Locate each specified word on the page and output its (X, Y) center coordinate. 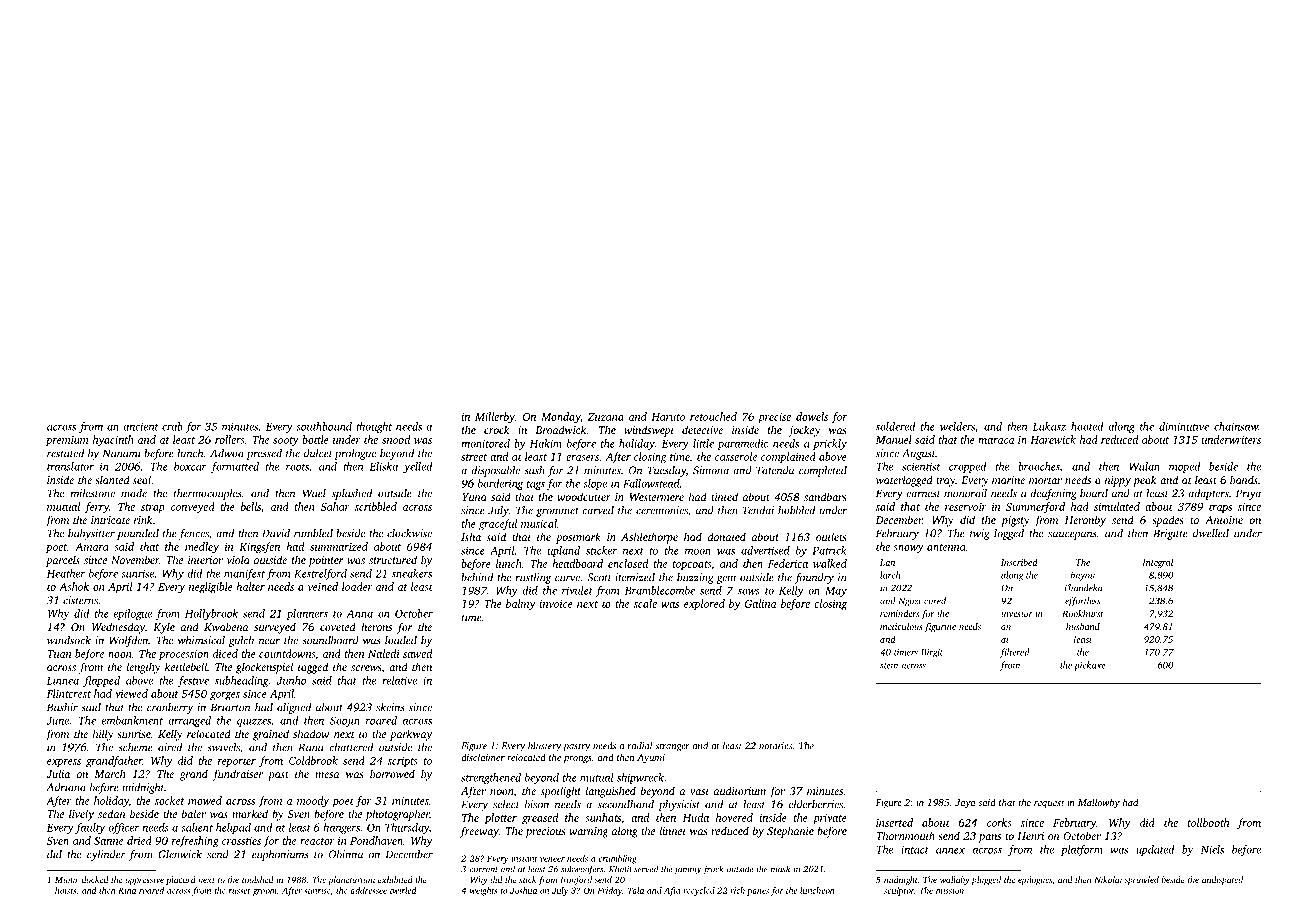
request (1049, 804)
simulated (1117, 506)
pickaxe (1090, 666)
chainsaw (1236, 426)
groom (265, 892)
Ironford (576, 880)
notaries (775, 746)
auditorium (740, 790)
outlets (831, 536)
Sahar (335, 506)
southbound (324, 426)
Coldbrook (313, 760)
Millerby (495, 418)
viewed (131, 693)
